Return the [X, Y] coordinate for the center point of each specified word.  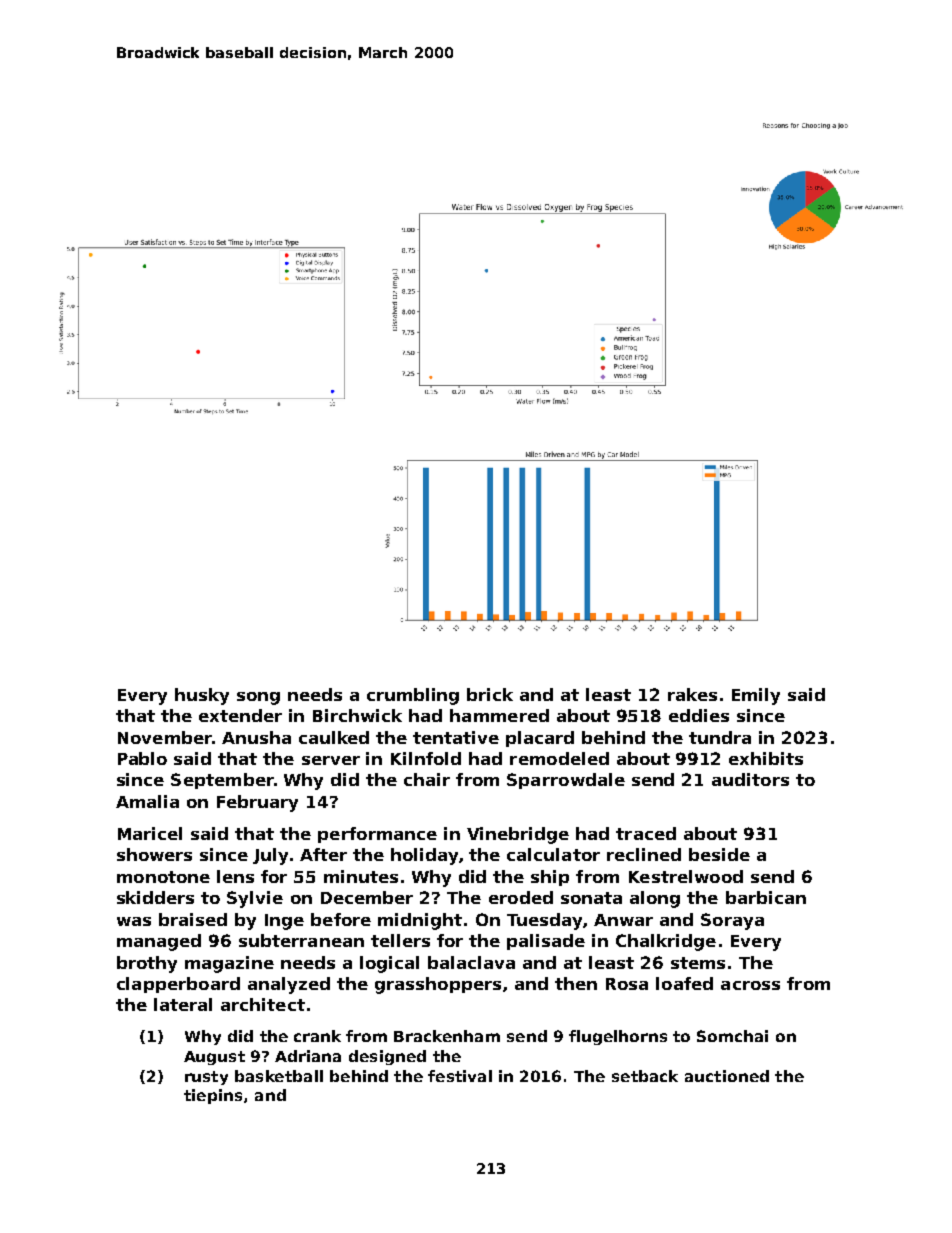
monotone [163, 877]
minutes [361, 876]
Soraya [732, 921]
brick [490, 694]
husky [202, 696]
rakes [692, 694]
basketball [279, 1076]
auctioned [727, 1076]
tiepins [213, 1096]
